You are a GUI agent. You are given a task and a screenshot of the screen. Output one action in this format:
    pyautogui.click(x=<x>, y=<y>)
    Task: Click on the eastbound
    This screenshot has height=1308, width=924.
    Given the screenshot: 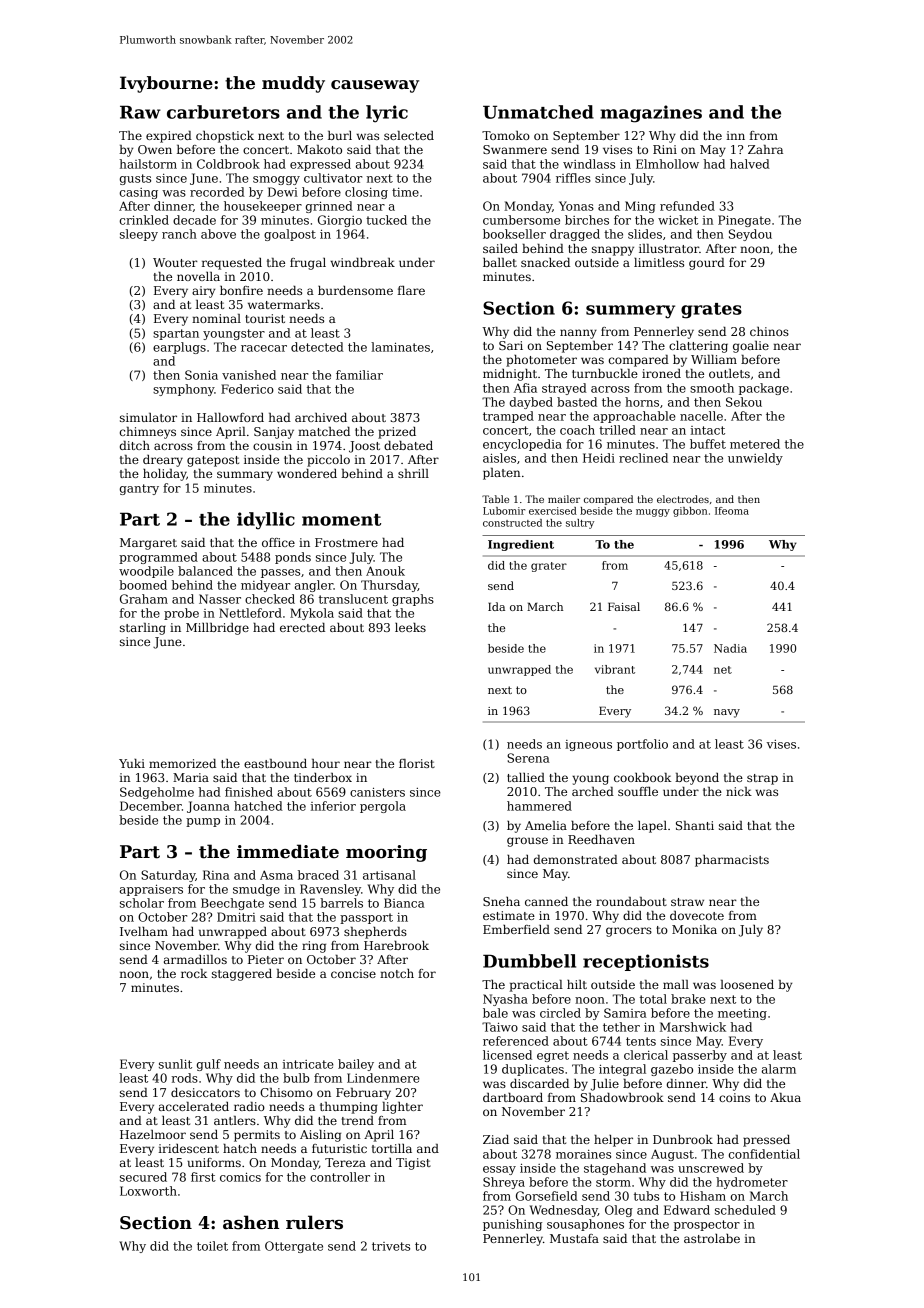 What is the action you would take?
    pyautogui.click(x=275, y=763)
